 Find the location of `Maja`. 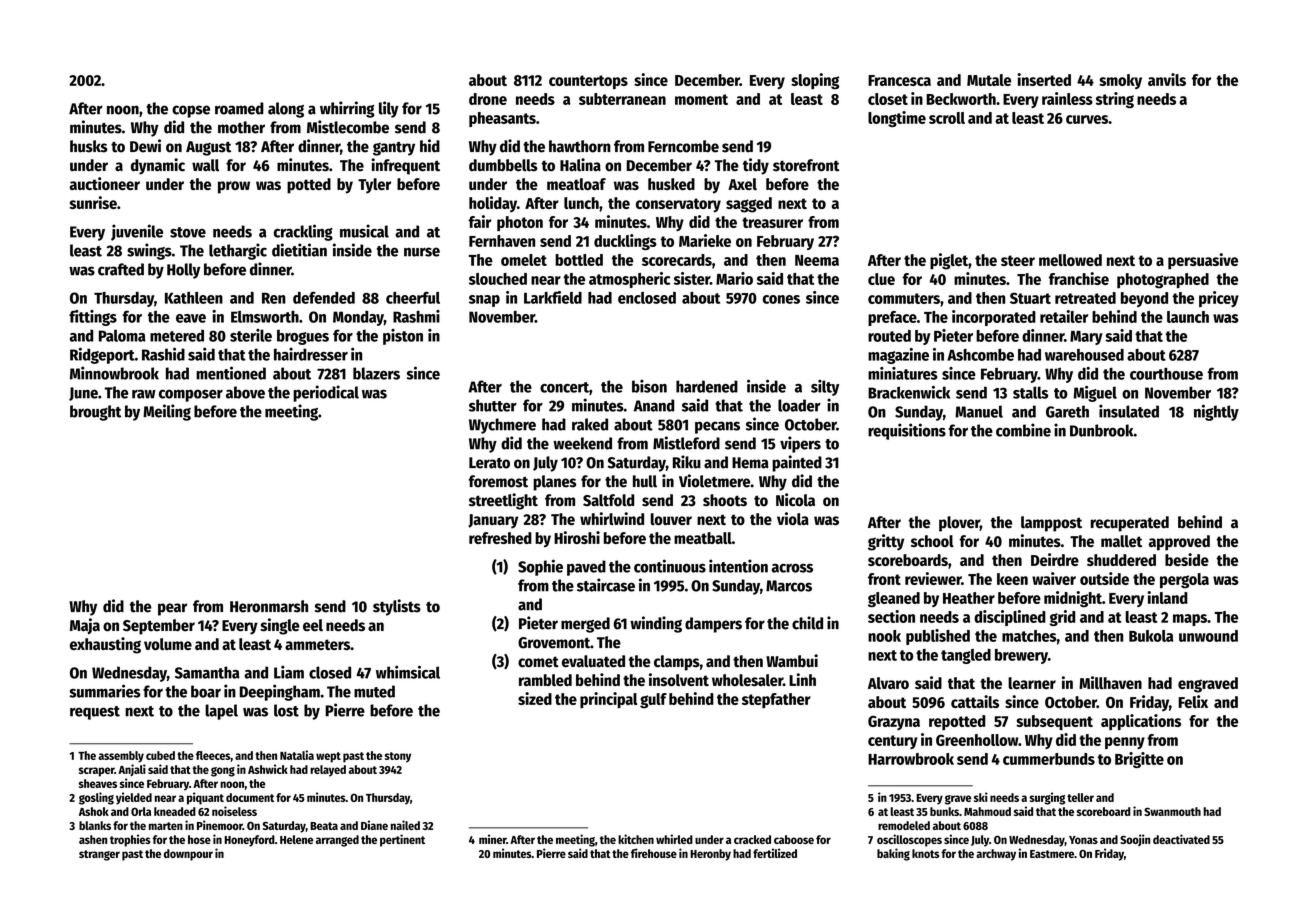

Maja is located at coordinates (85, 626).
